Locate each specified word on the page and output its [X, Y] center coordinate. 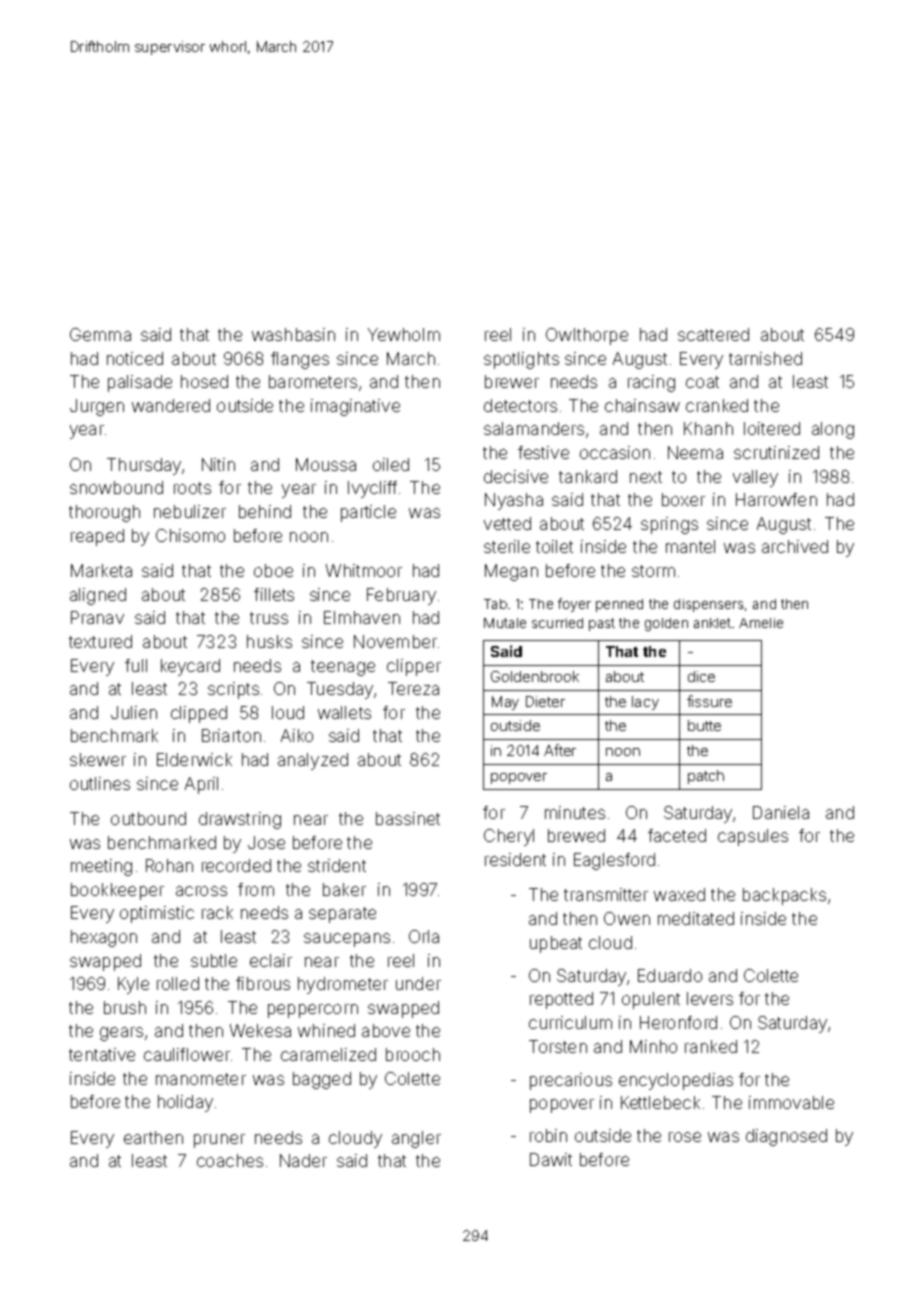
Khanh [708, 428]
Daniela [781, 812]
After [560, 750]
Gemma [100, 334]
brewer [512, 381]
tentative [102, 1054]
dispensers [708, 605]
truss [269, 618]
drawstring [240, 820]
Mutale [505, 623]
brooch [413, 1054]
